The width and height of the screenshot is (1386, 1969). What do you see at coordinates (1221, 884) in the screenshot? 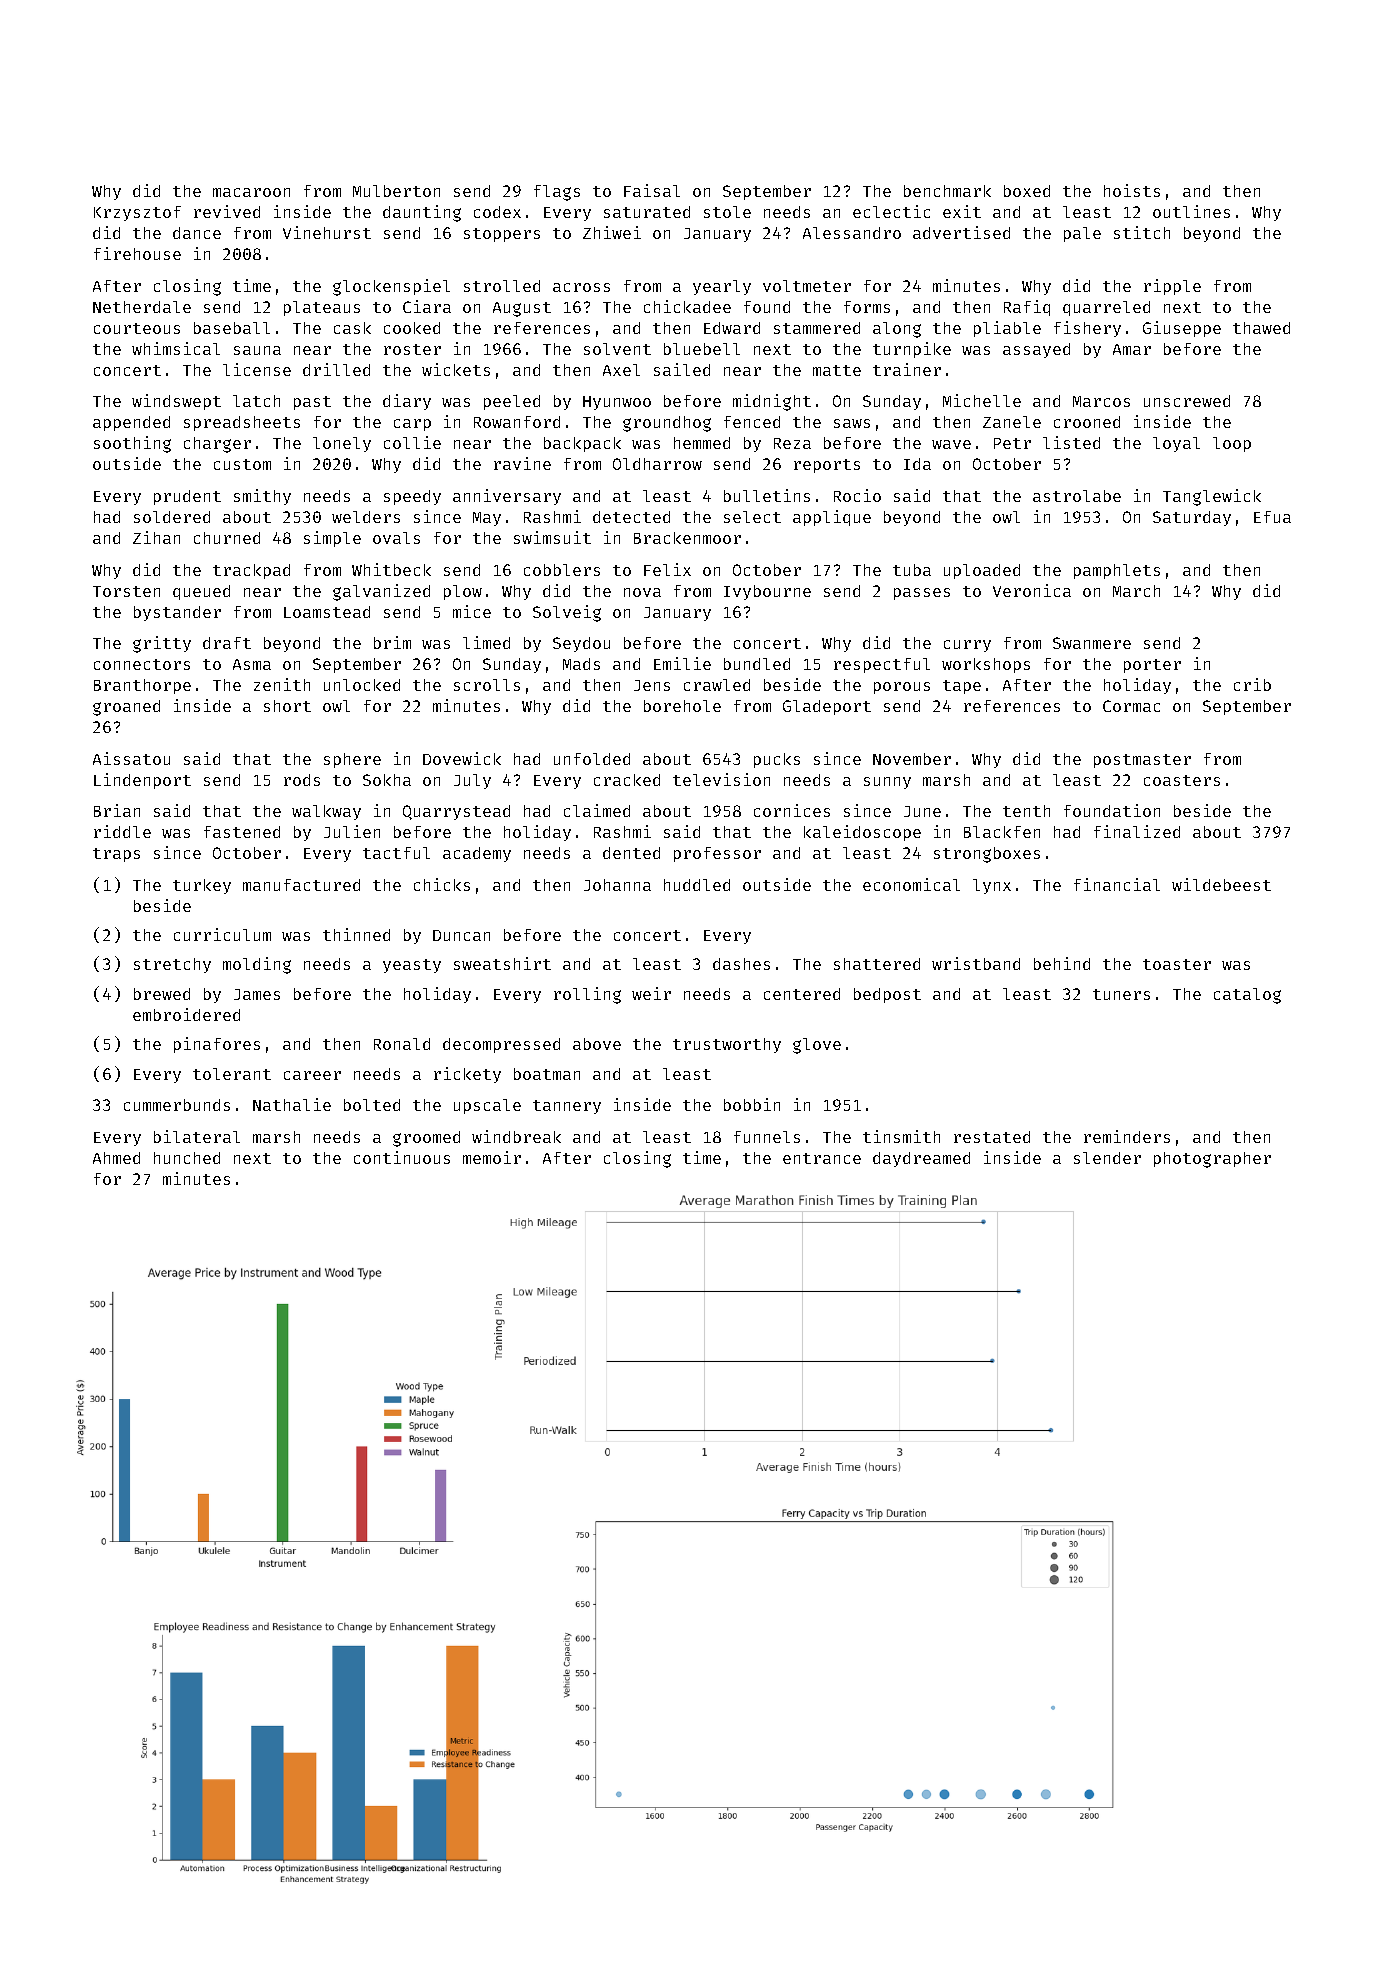
I see `wildebeest` at bounding box center [1221, 884].
